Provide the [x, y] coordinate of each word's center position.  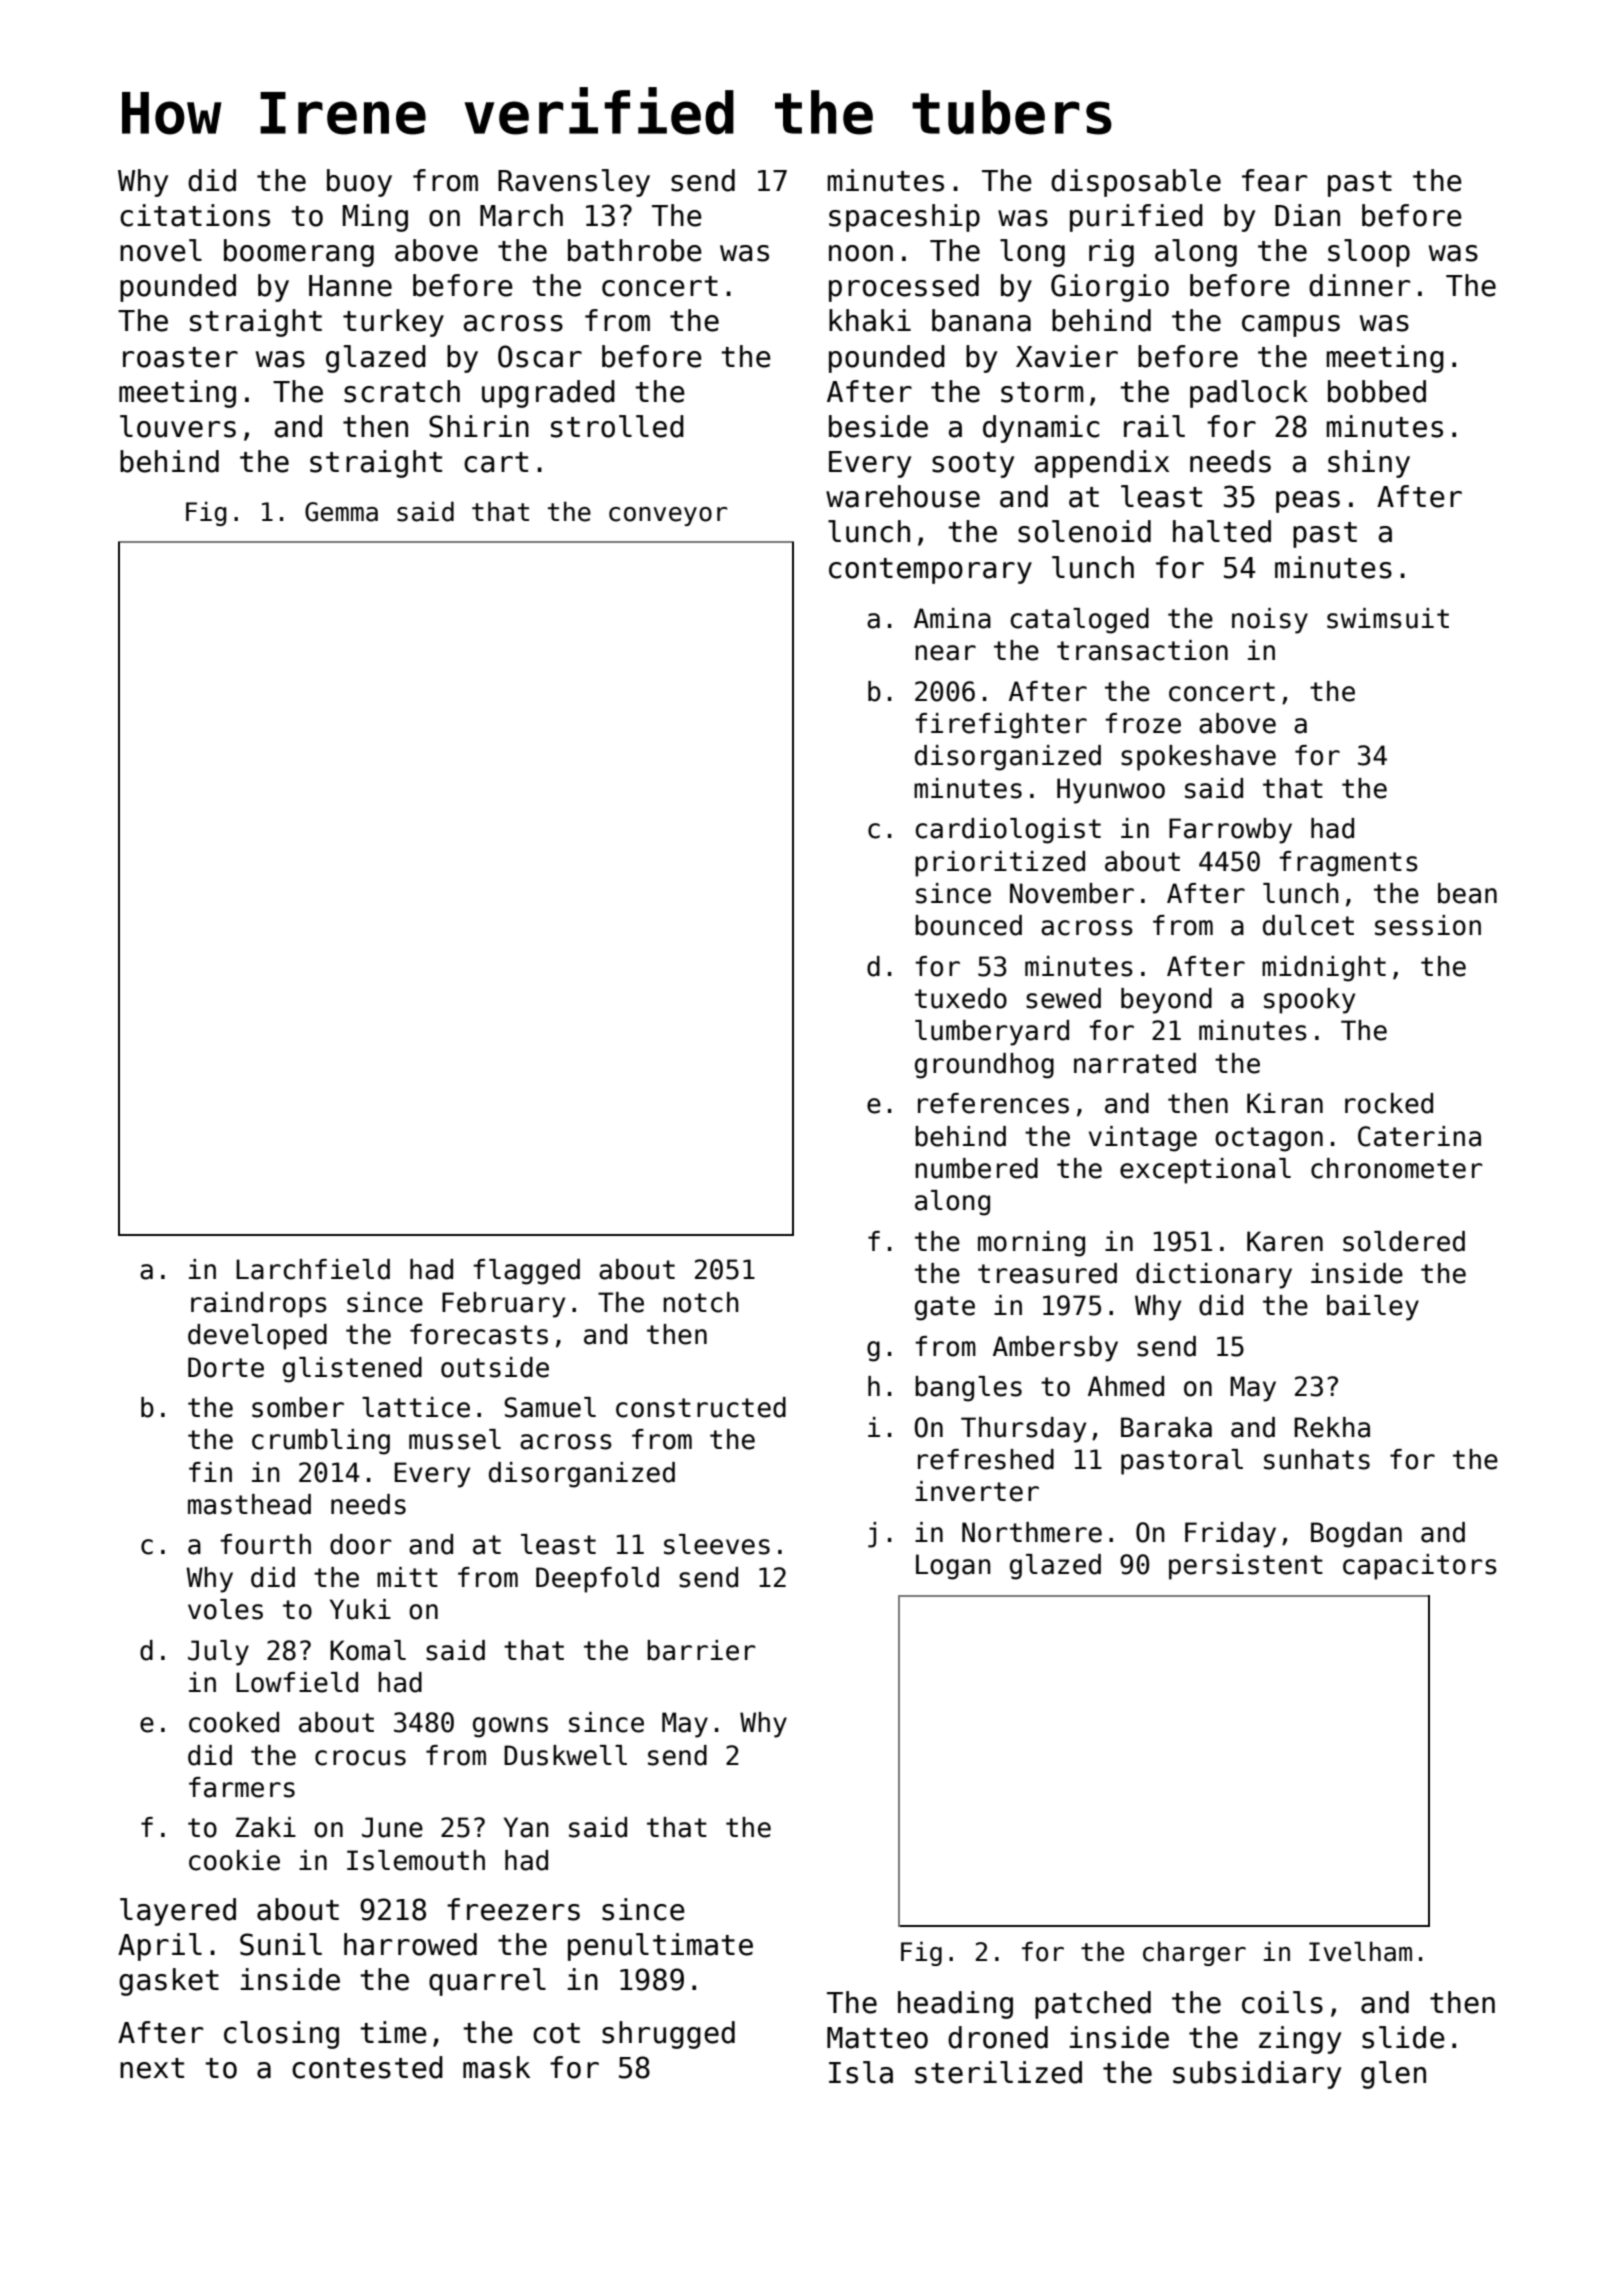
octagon [1269, 1139]
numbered [976, 1168]
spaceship [904, 218]
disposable [1136, 183]
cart [496, 462]
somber [298, 1407]
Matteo [877, 2038]
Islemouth [416, 1860]
